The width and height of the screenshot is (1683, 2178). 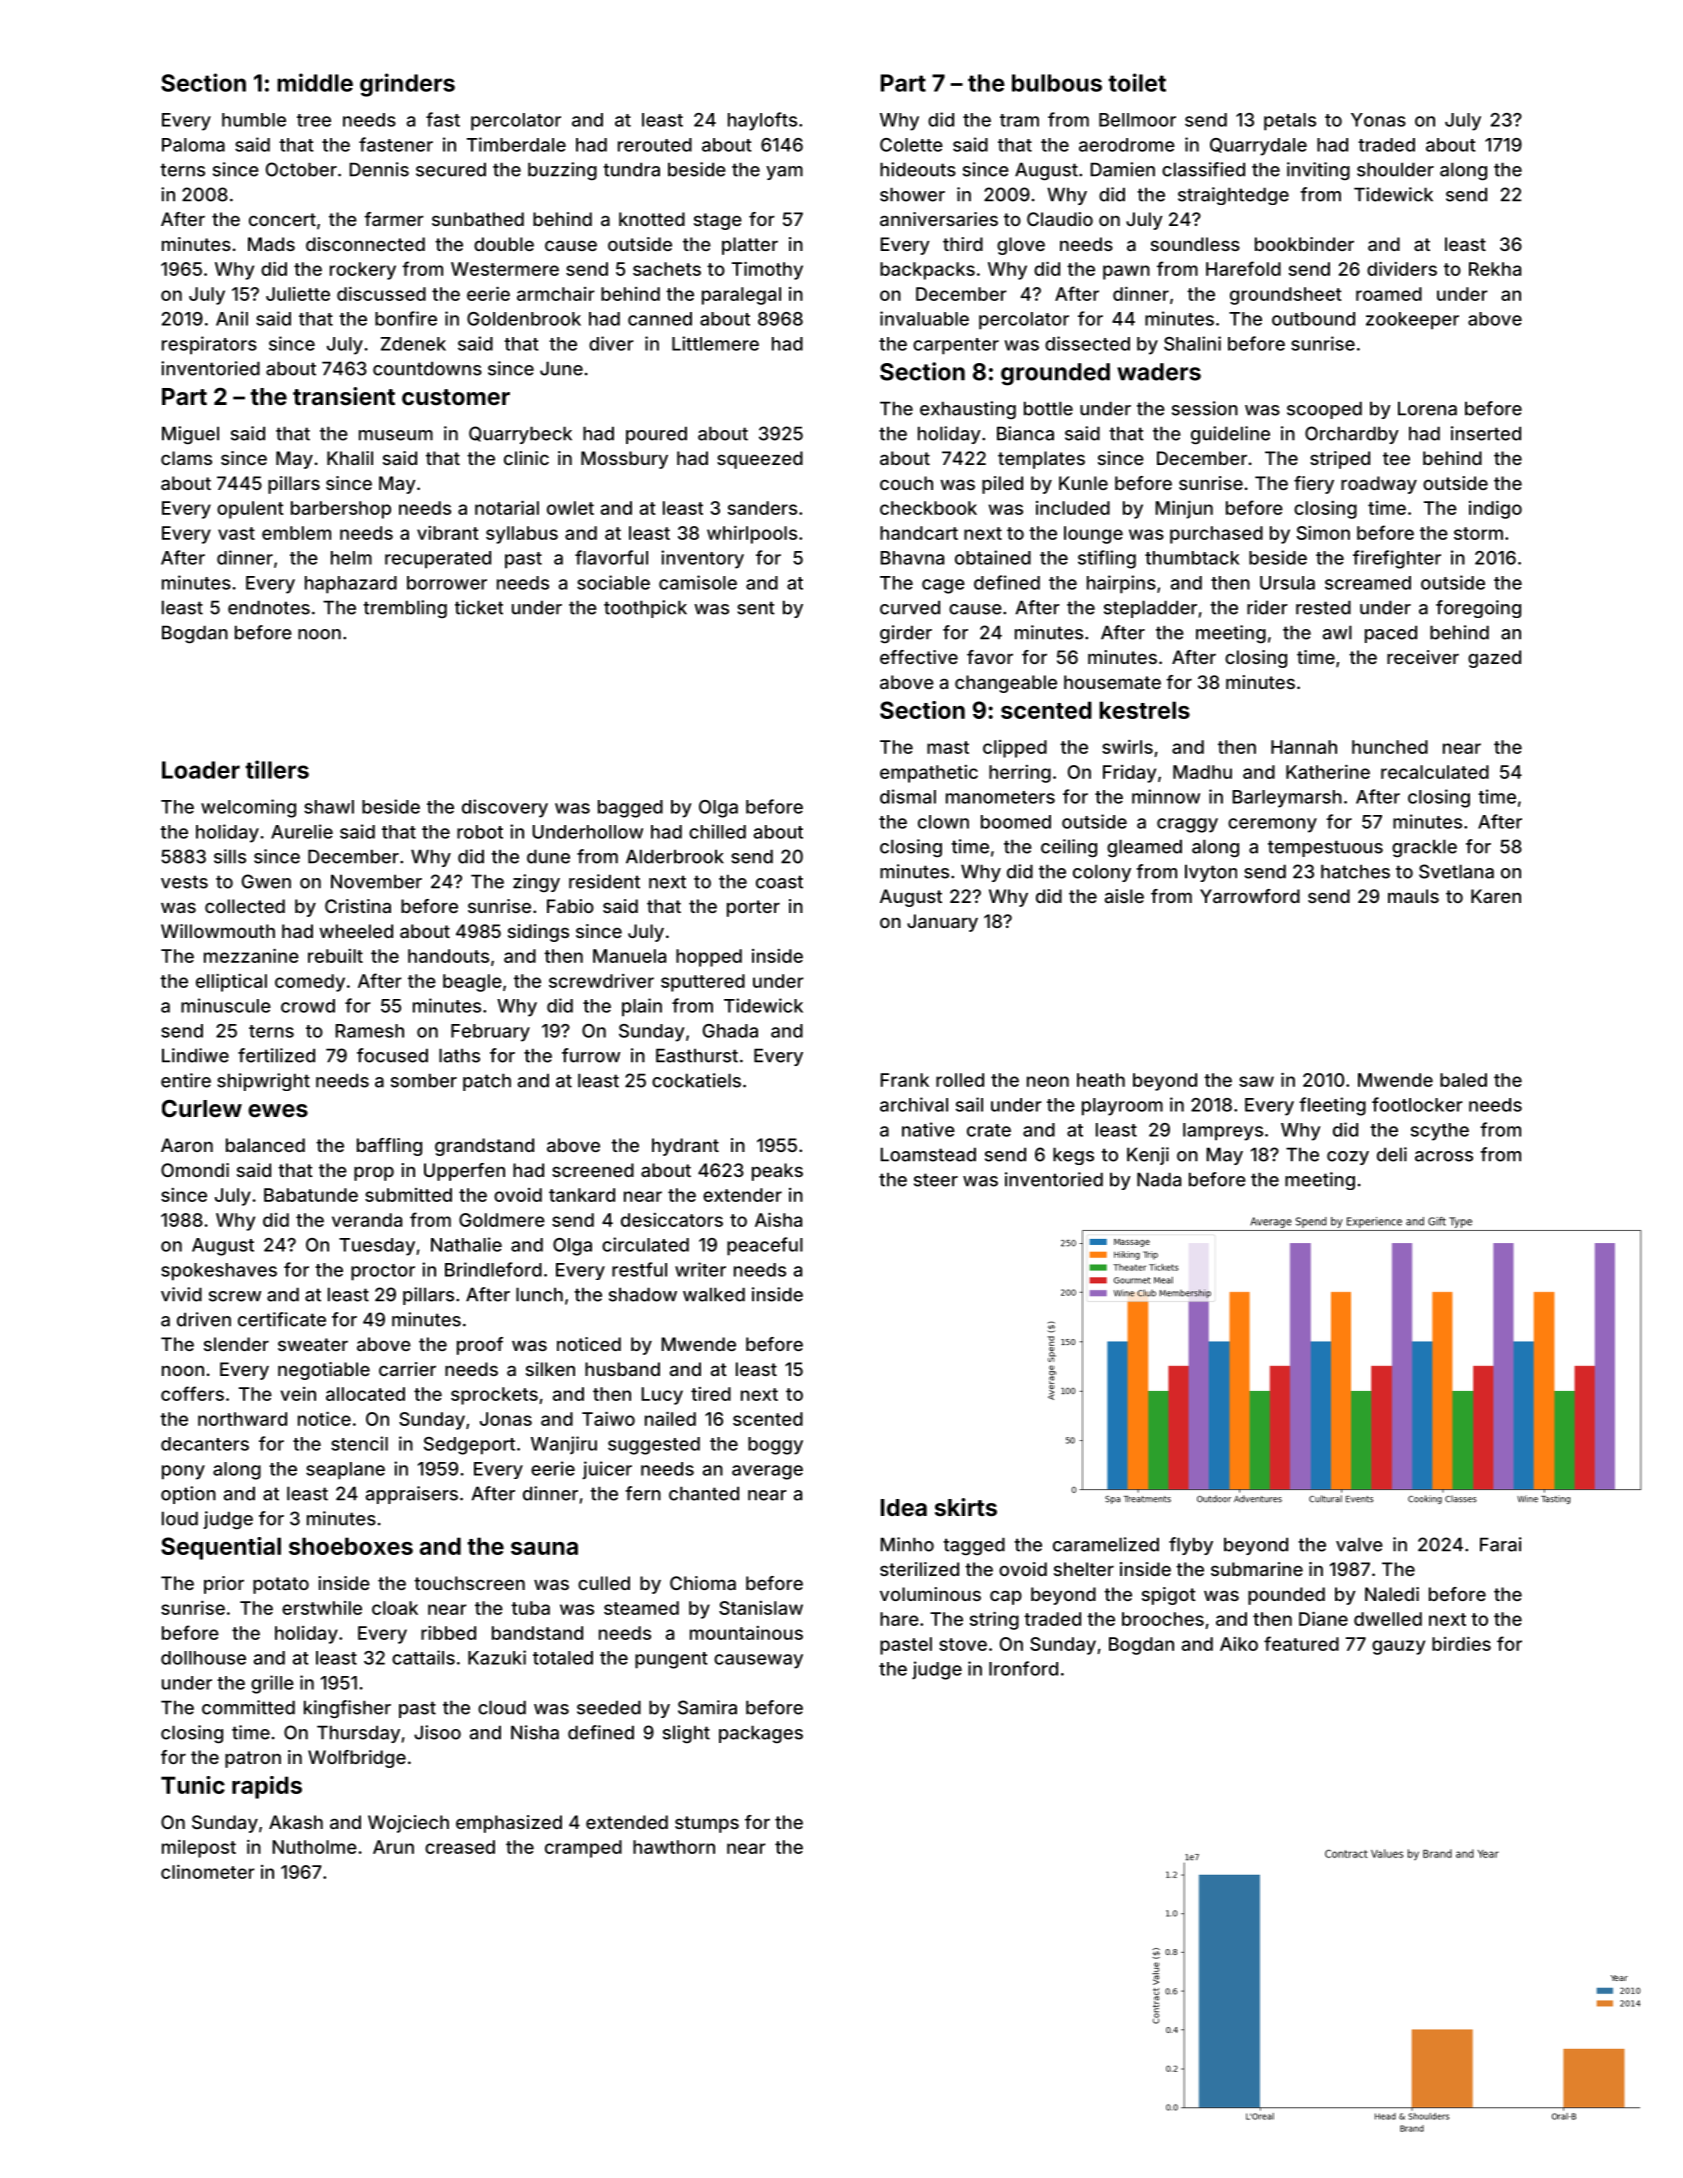 What do you see at coordinates (448, 1633) in the screenshot?
I see `ribbed` at bounding box center [448, 1633].
